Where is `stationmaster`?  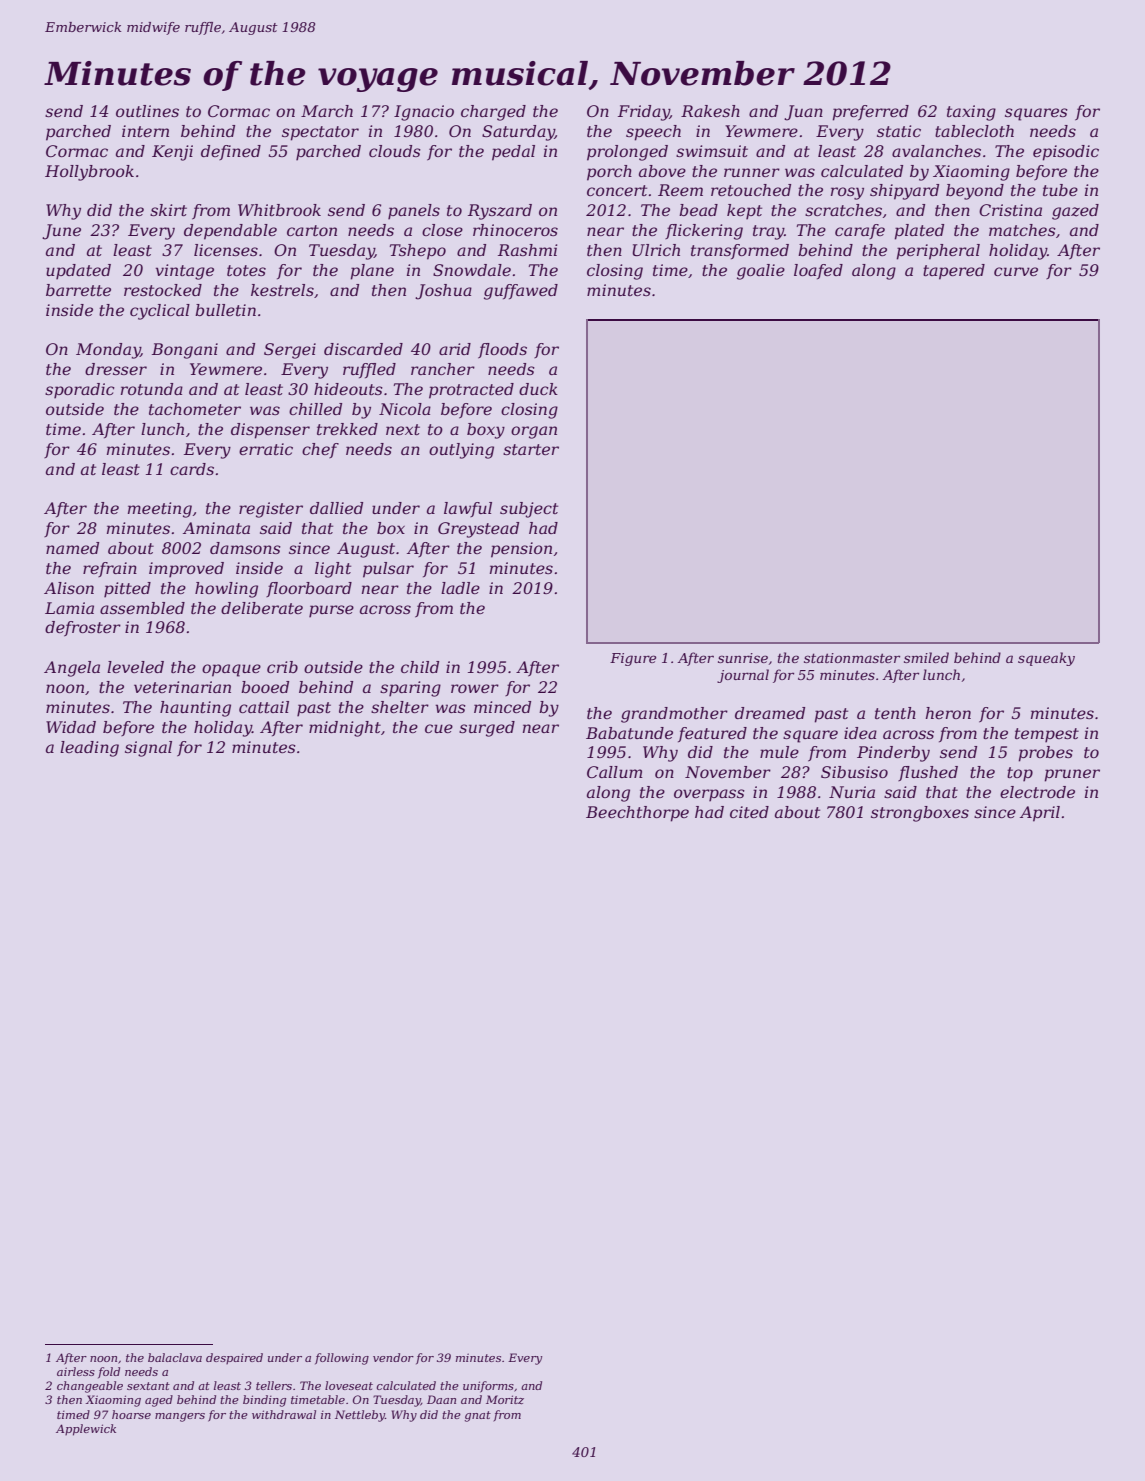
stationmaster is located at coordinates (852, 658).
